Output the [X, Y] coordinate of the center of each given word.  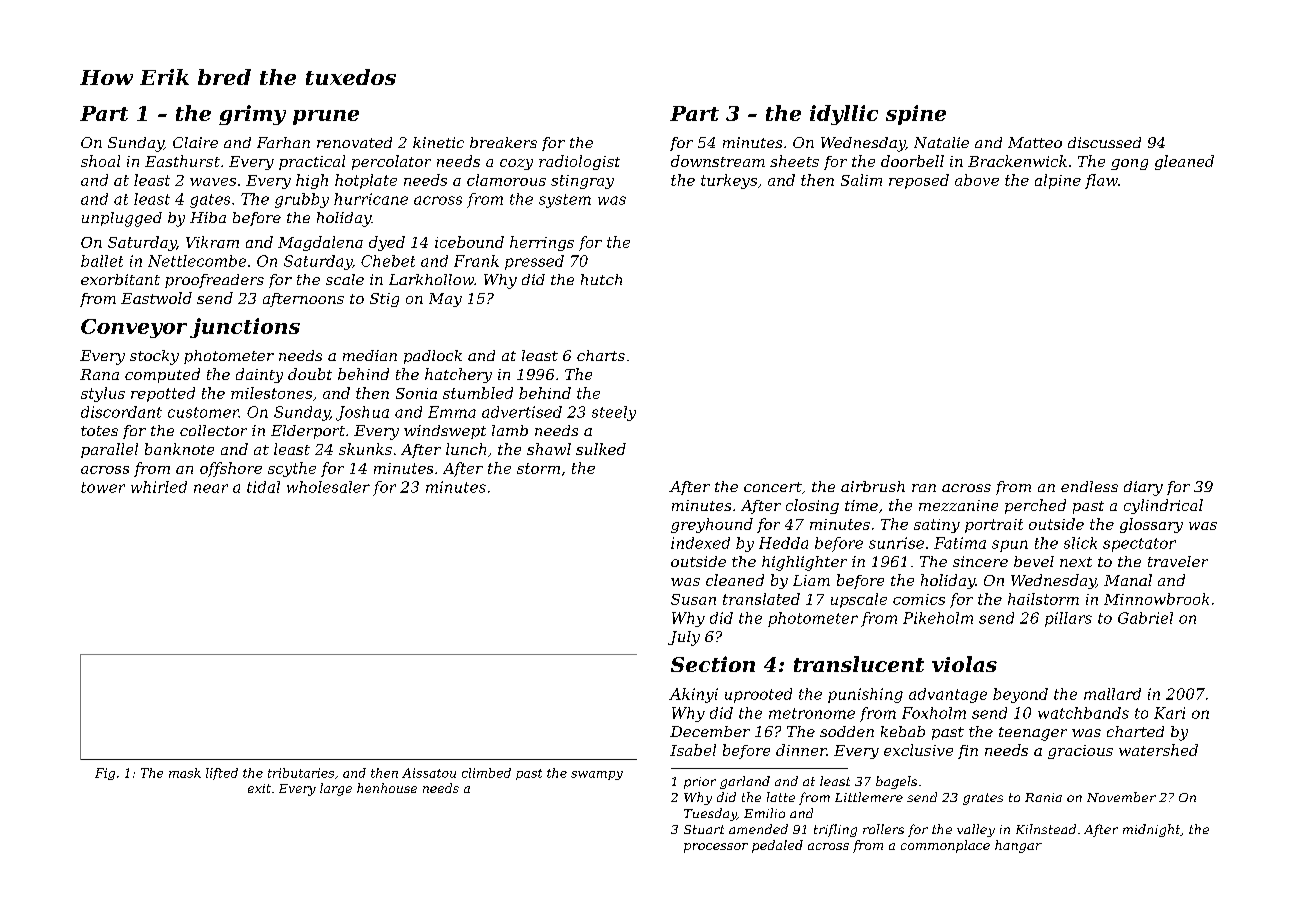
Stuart [704, 829]
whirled [159, 487]
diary [1143, 488]
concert [773, 487]
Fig [105, 774]
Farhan [283, 142]
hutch [601, 279]
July [684, 638]
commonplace [945, 846]
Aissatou [429, 773]
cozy [516, 164]
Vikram [212, 242]
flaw [1101, 181]
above [977, 180]
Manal [1128, 580]
